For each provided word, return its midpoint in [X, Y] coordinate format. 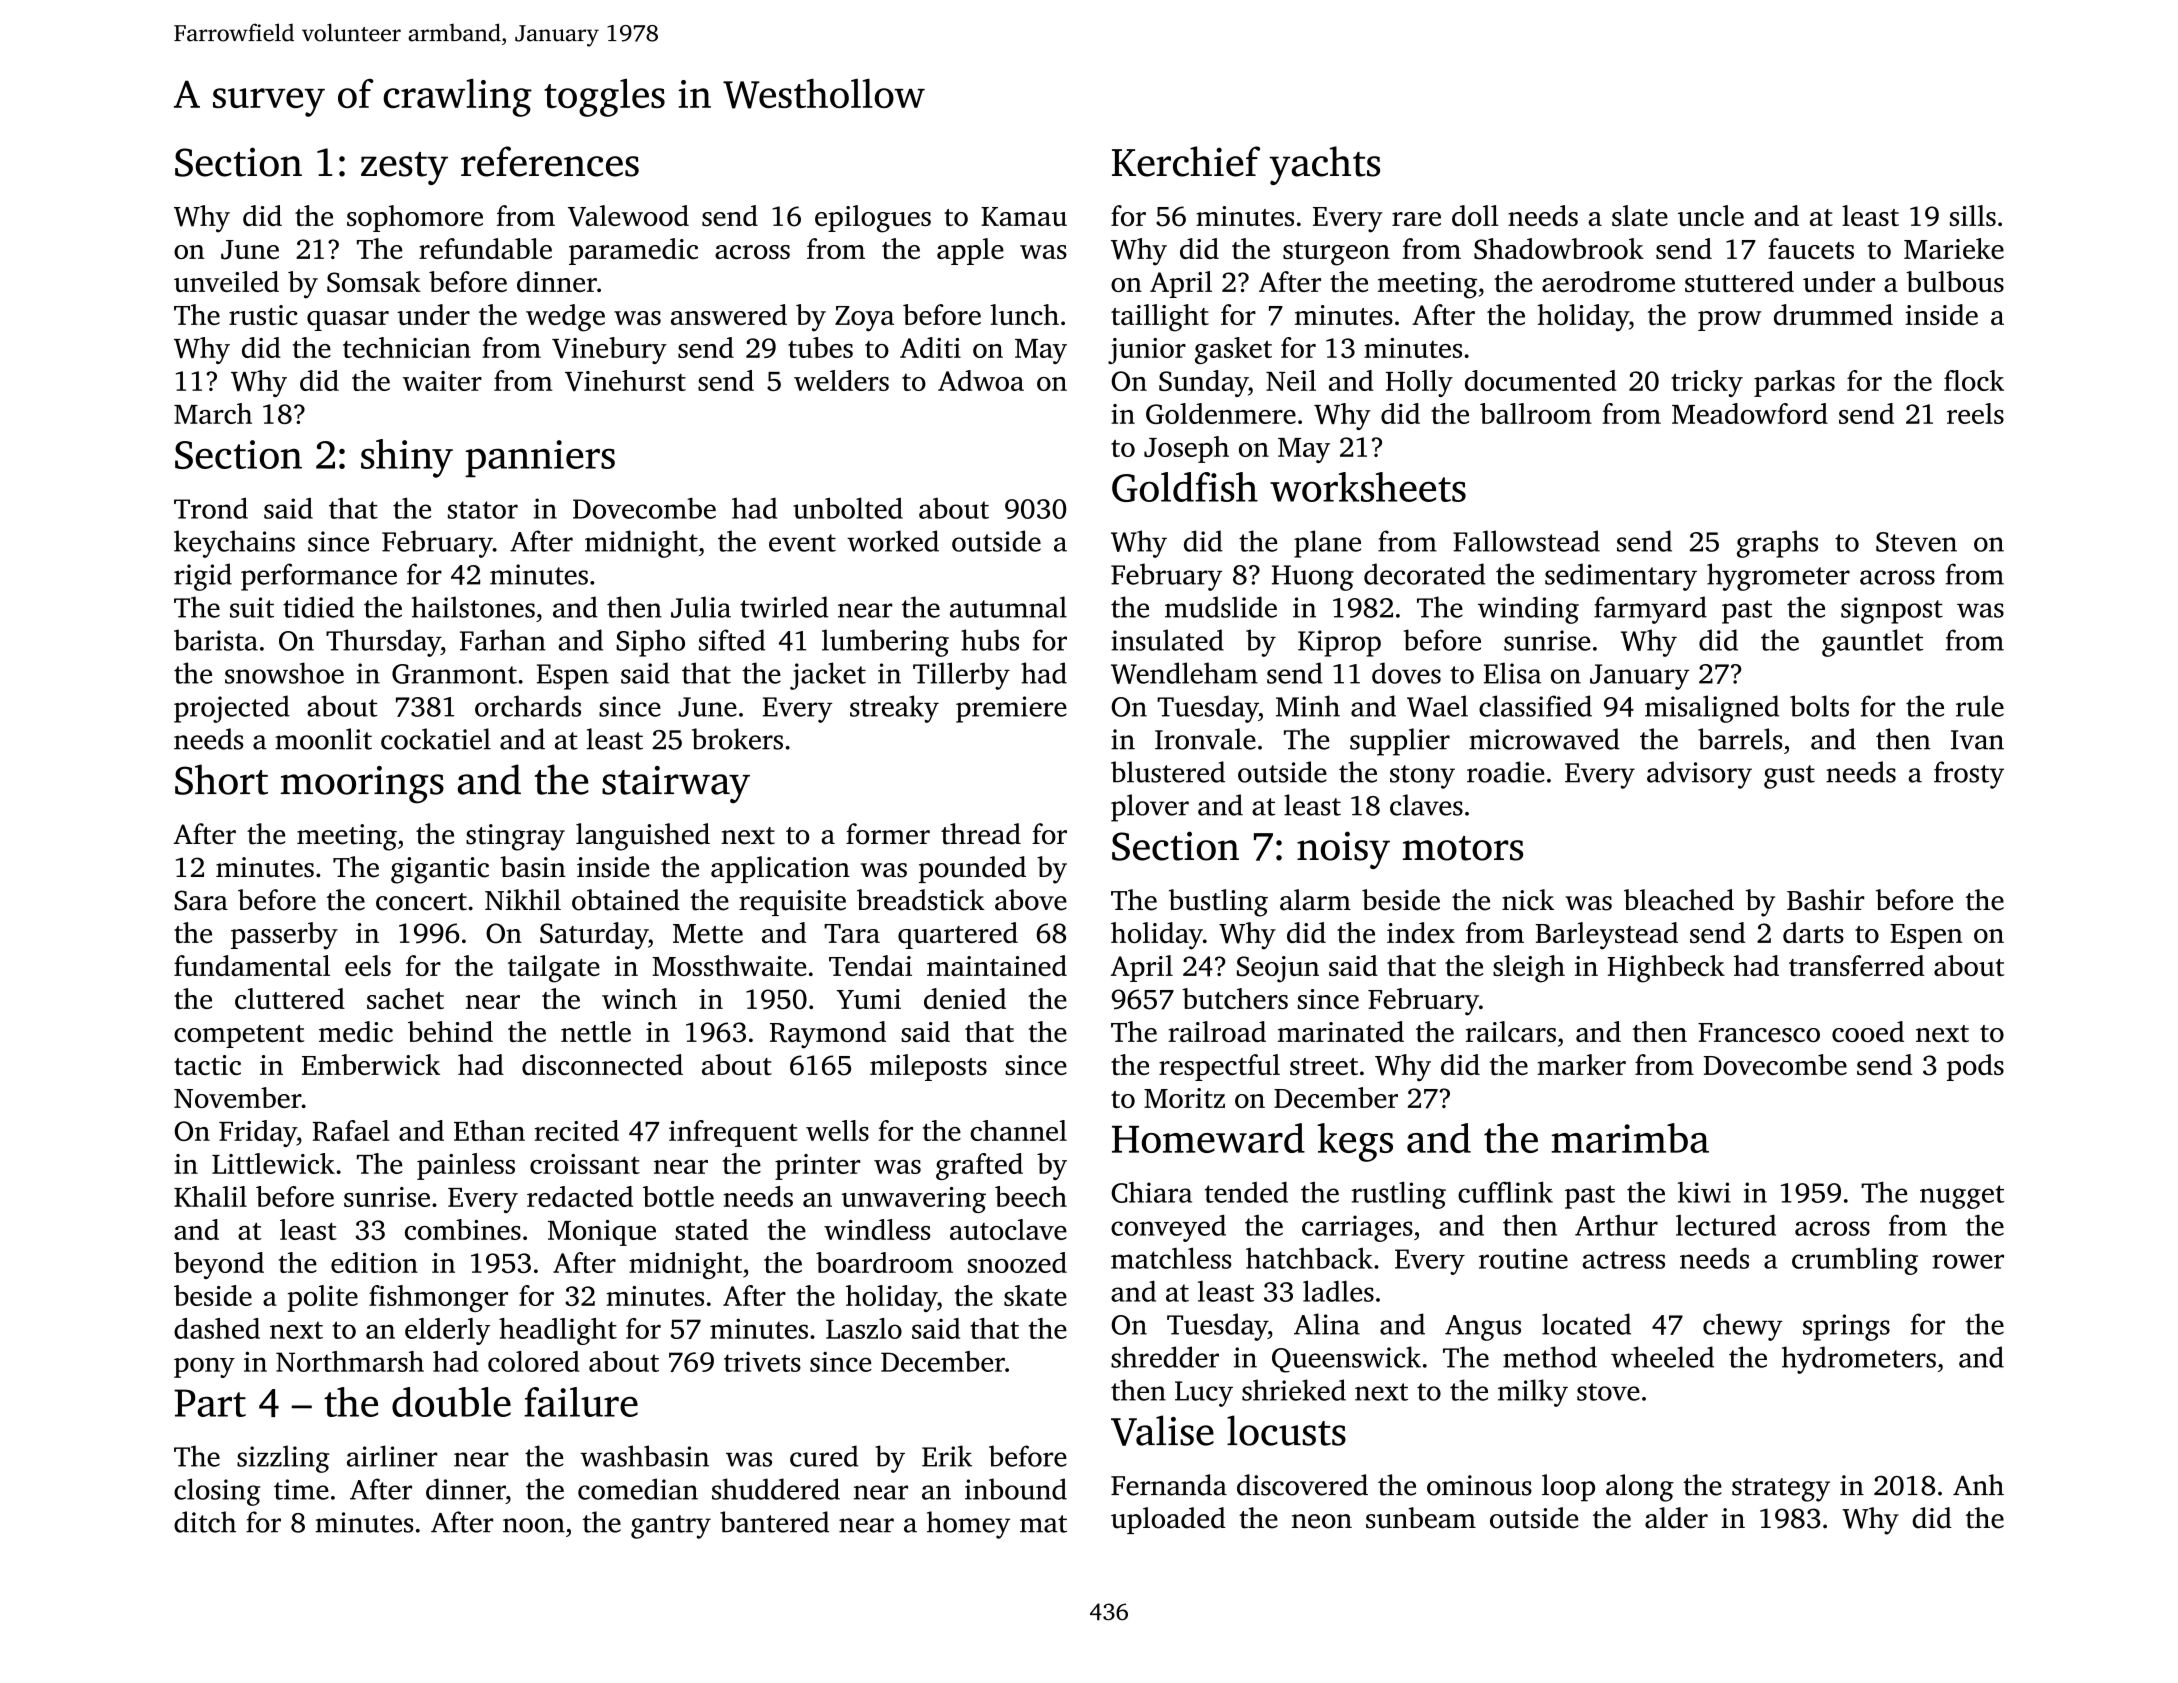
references [550, 161]
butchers [1235, 998]
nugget [1962, 1197]
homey [968, 1525]
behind [450, 1031]
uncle [1711, 215]
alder [1676, 1518]
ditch [205, 1522]
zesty [404, 168]
